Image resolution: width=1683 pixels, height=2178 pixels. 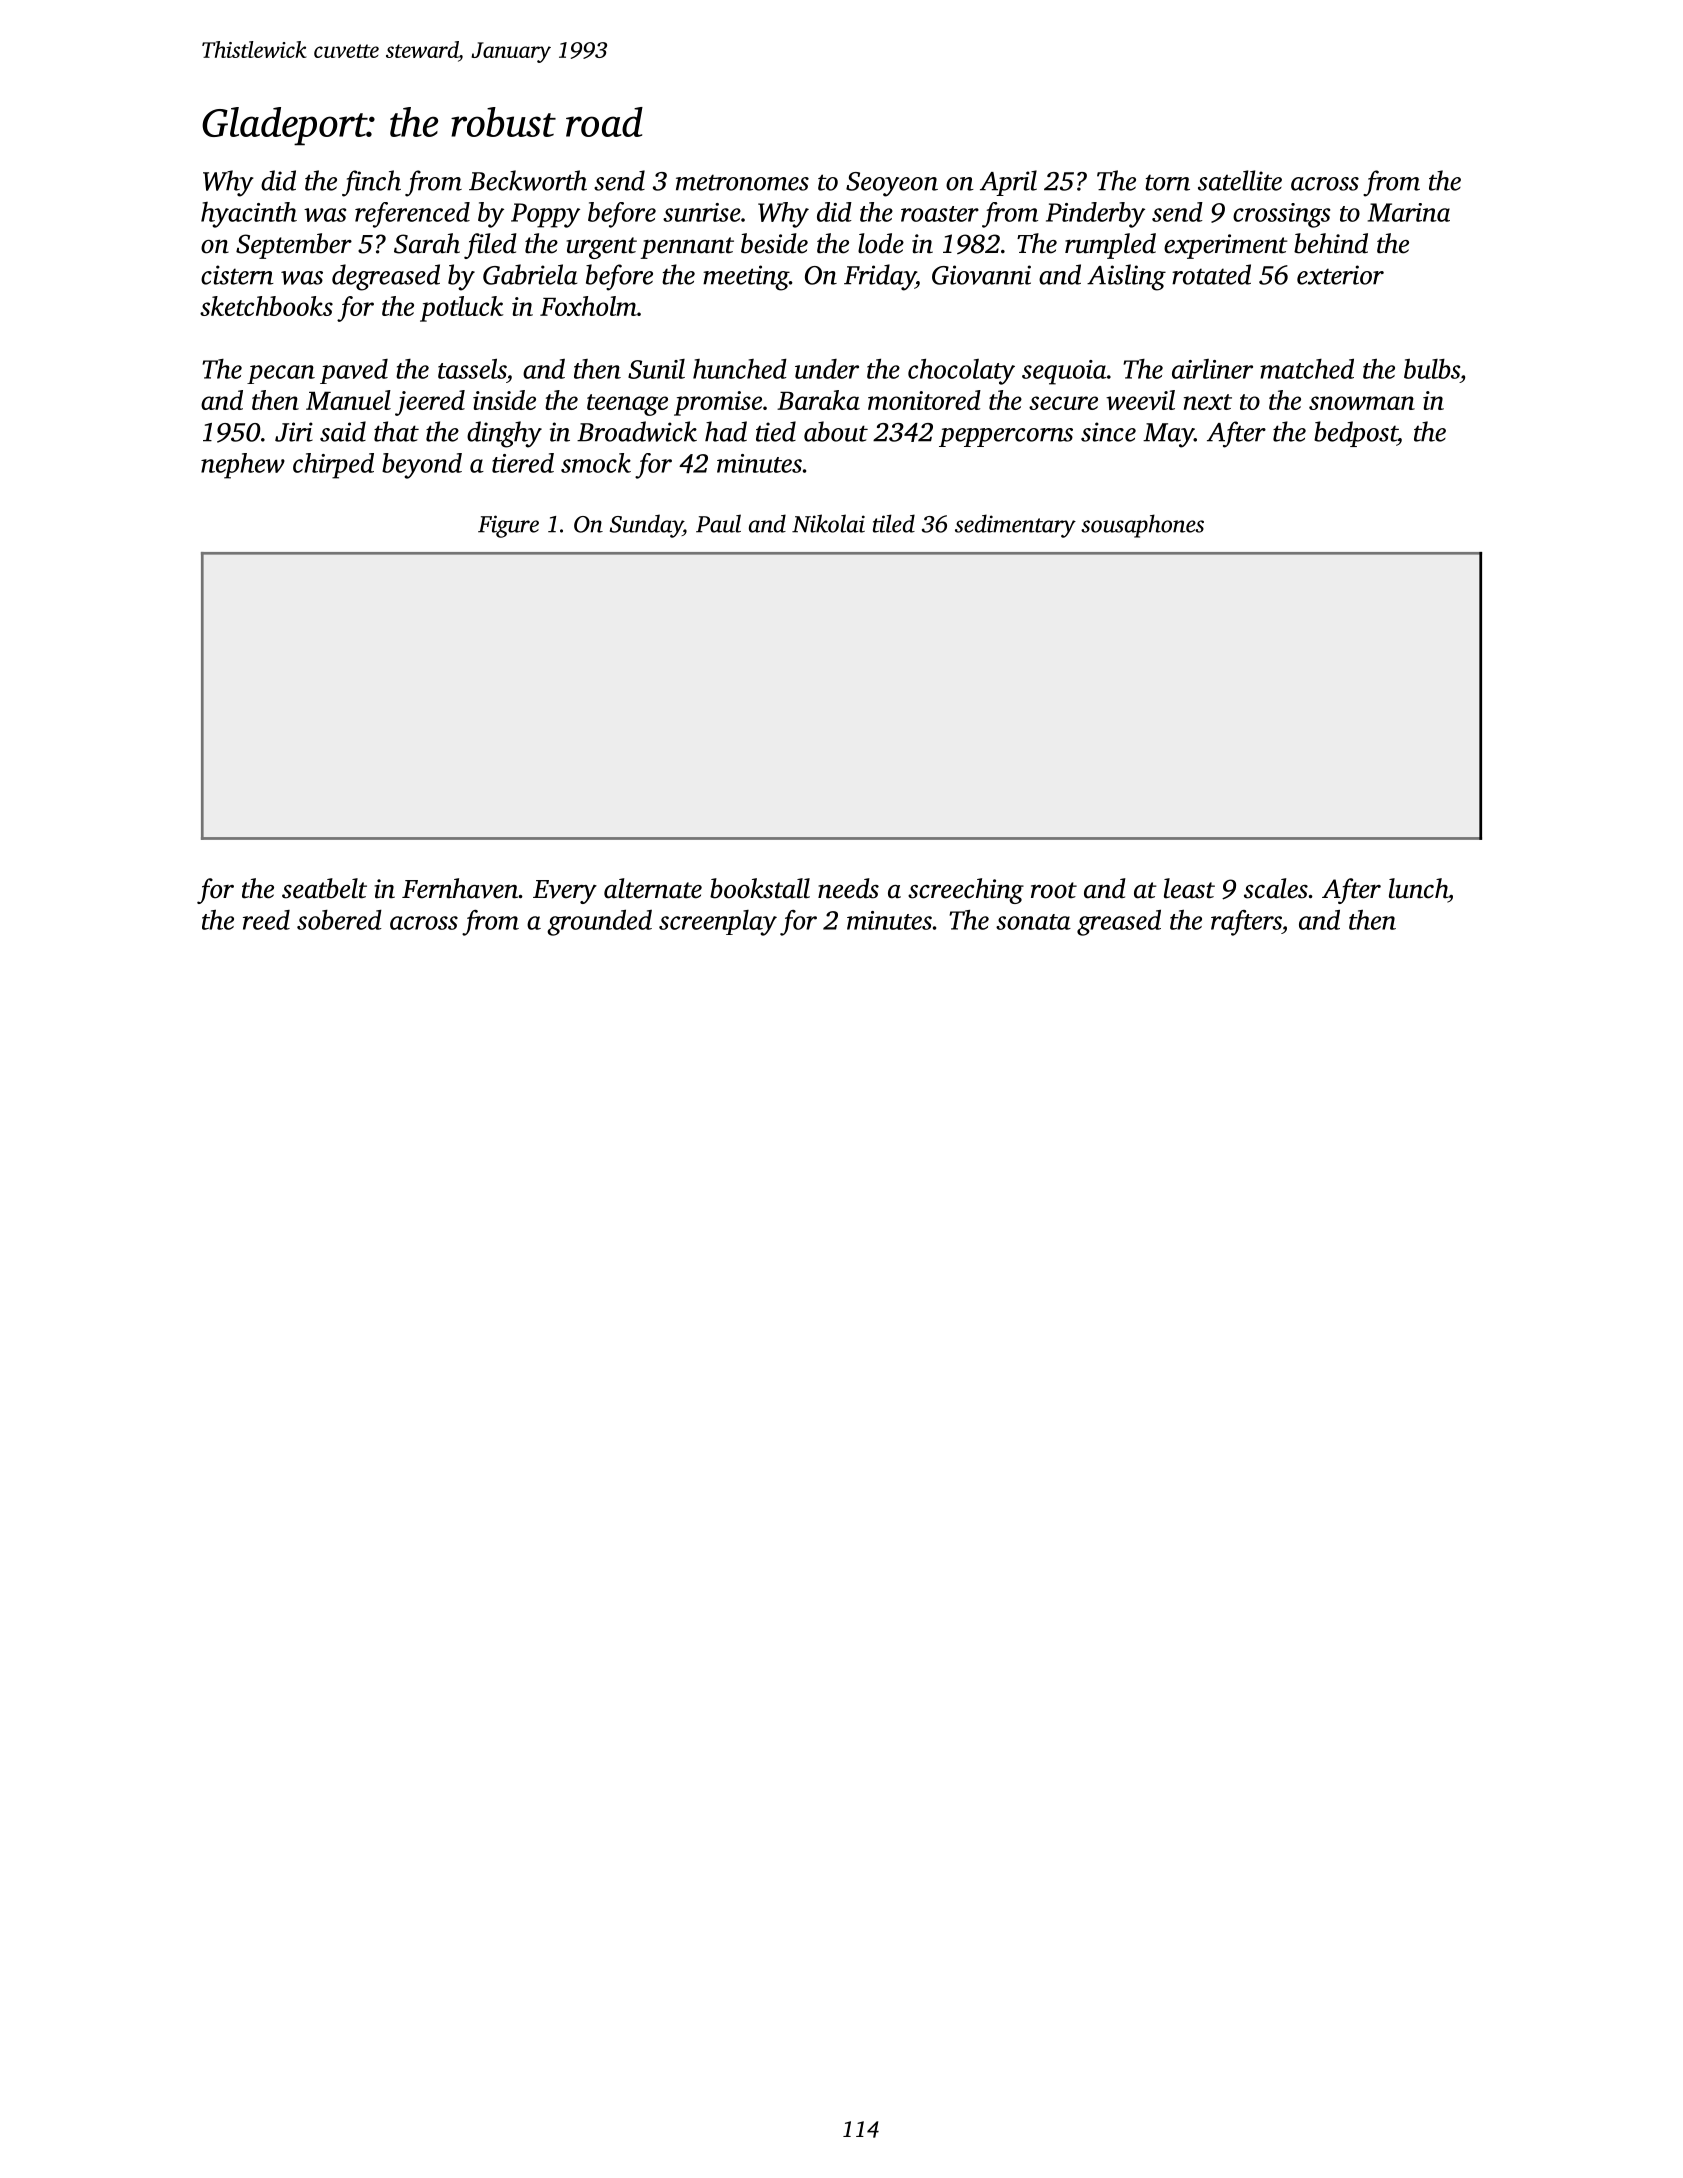 What do you see at coordinates (1418, 888) in the document?
I see `lunch` at bounding box center [1418, 888].
